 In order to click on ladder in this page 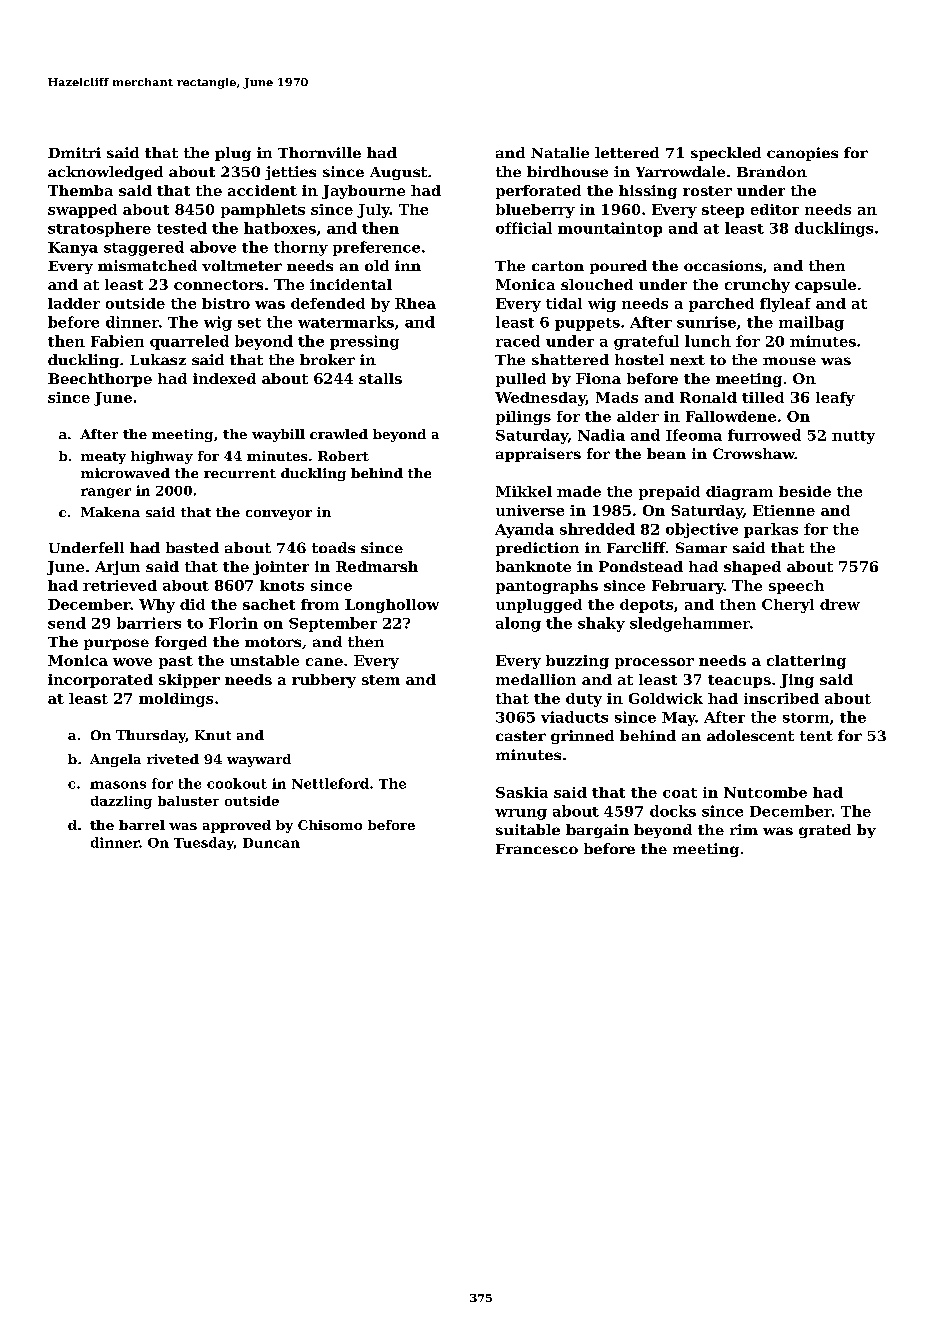, I will do `click(74, 303)`.
